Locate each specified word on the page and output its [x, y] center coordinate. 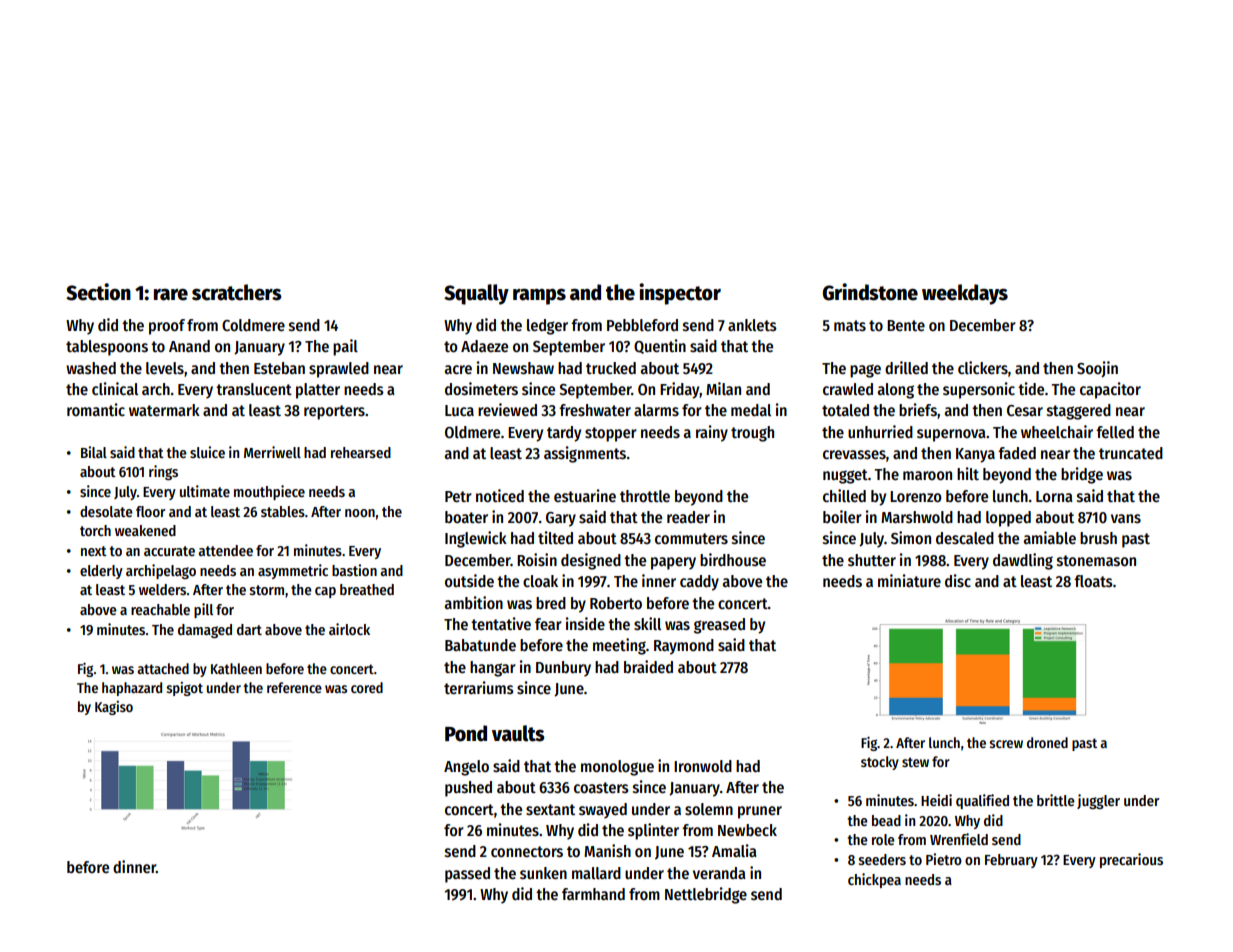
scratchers [237, 292]
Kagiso [114, 708]
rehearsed [361, 452]
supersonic [979, 390]
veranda [719, 873]
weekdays [965, 294]
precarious [1131, 860]
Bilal [94, 452]
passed [467, 875]
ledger [547, 327]
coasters [601, 787]
